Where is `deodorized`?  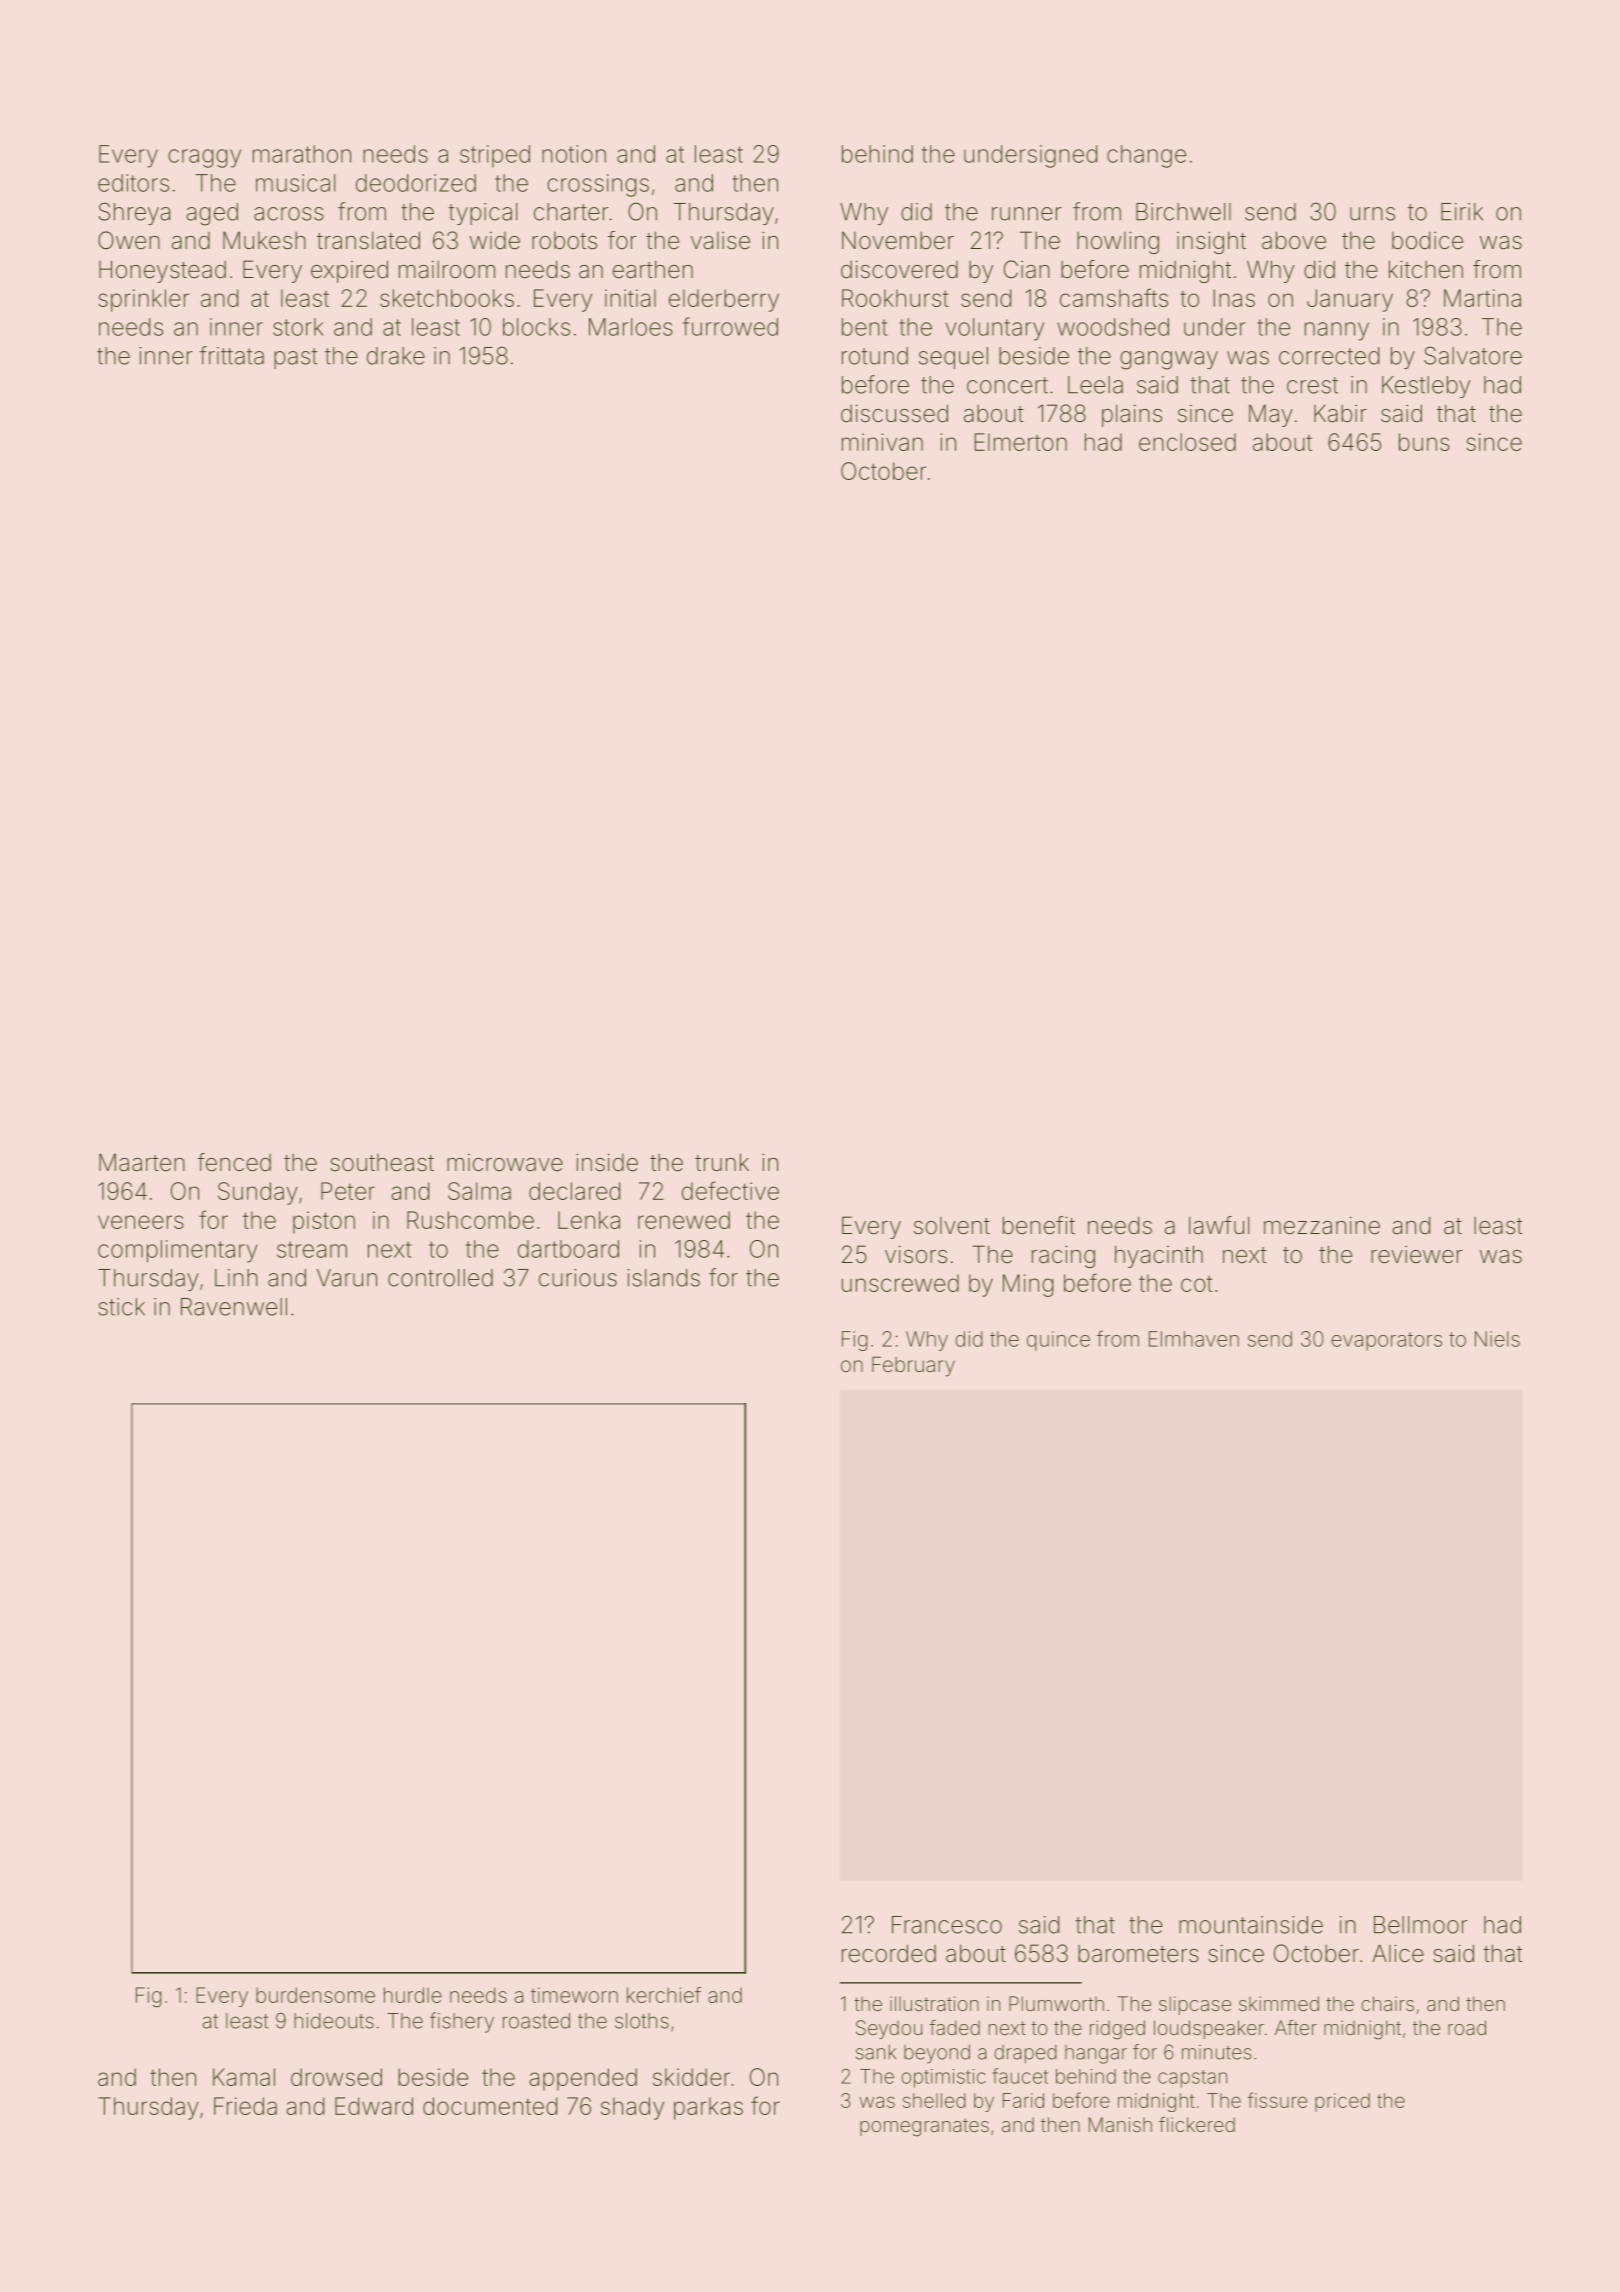
deodorized is located at coordinates (416, 183).
